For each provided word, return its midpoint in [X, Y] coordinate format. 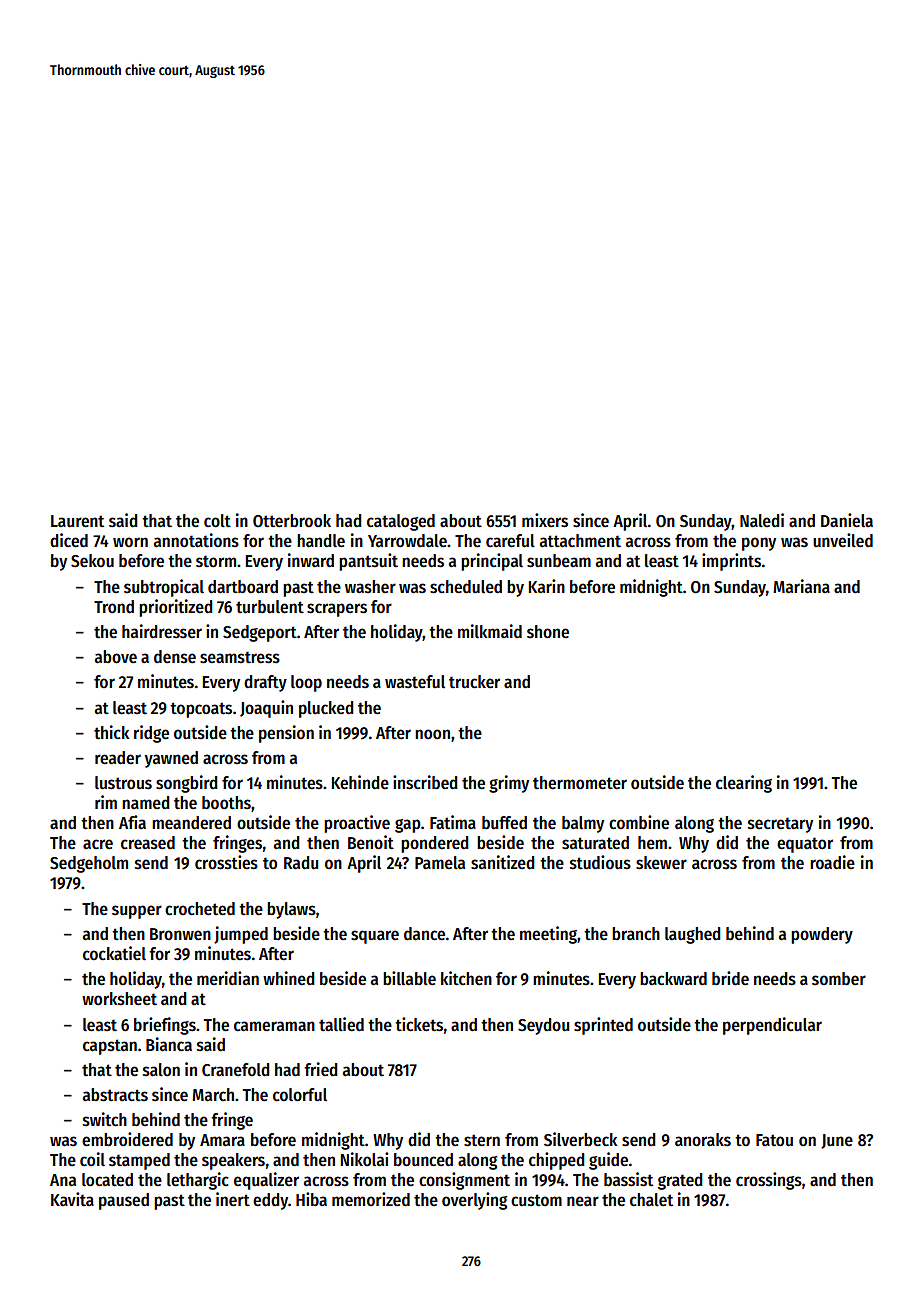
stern [482, 1140]
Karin [547, 586]
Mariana [801, 586]
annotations [196, 540]
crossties [226, 862]
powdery [822, 935]
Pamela [440, 863]
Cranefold [235, 1070]
